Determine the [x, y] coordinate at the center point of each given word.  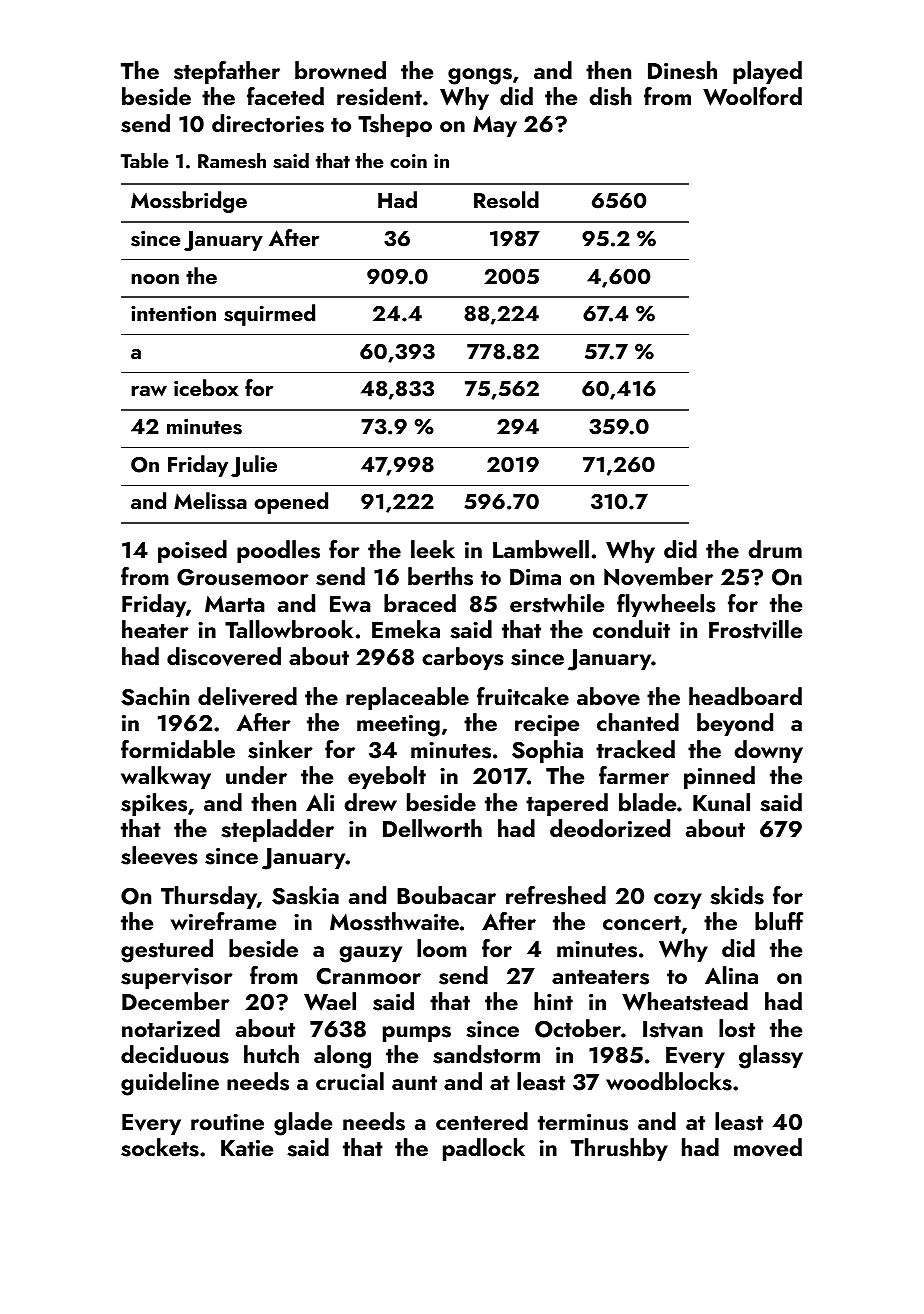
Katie [247, 1148]
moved [768, 1147]
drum [775, 549]
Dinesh [682, 70]
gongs [480, 76]
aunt [414, 1083]
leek [433, 549]
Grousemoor [243, 577]
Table [145, 160]
